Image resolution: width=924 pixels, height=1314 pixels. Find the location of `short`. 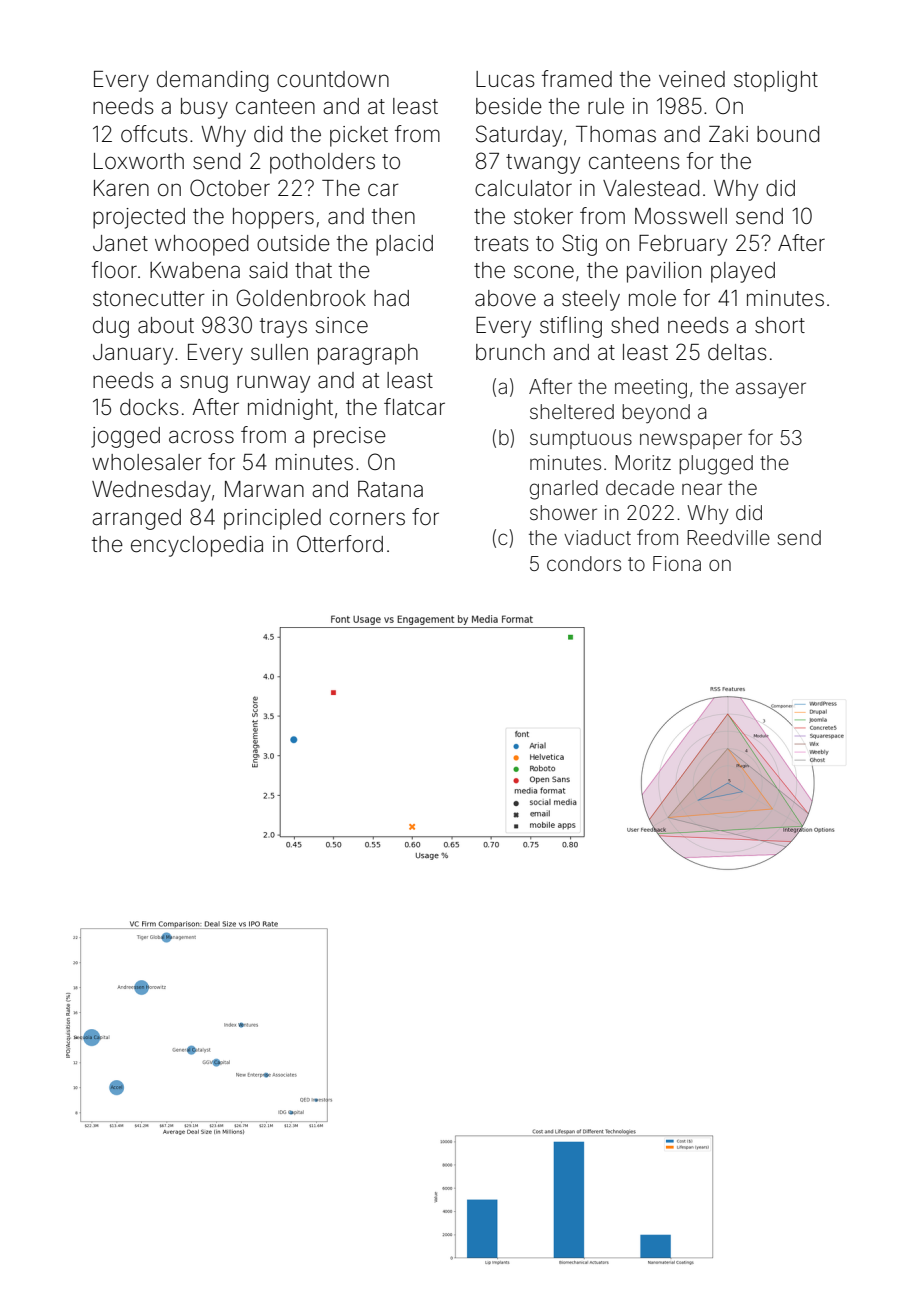

short is located at coordinates (780, 325).
